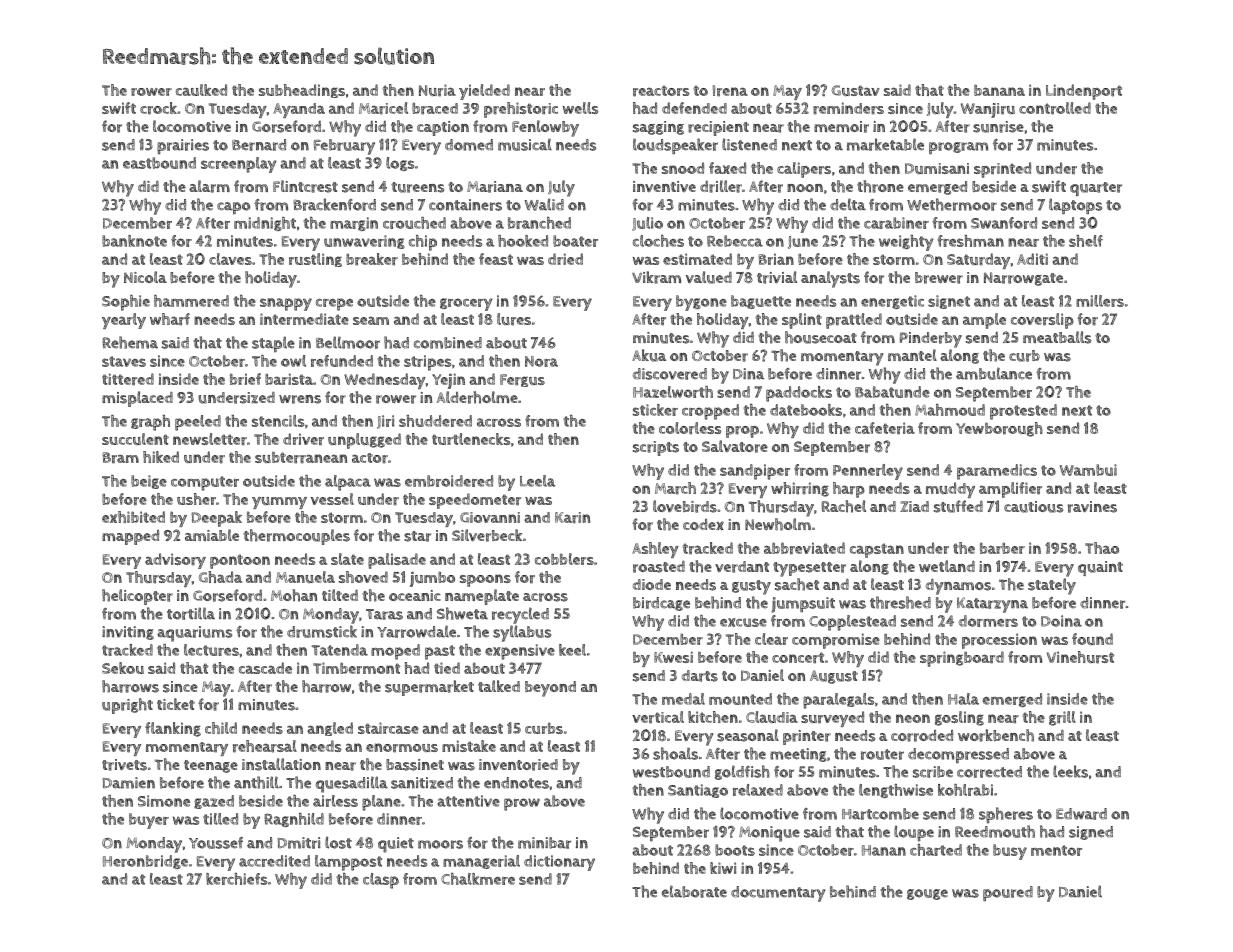 The image size is (1233, 952). Describe the element at coordinates (381, 881) in the screenshot. I see `clasp` at that location.
